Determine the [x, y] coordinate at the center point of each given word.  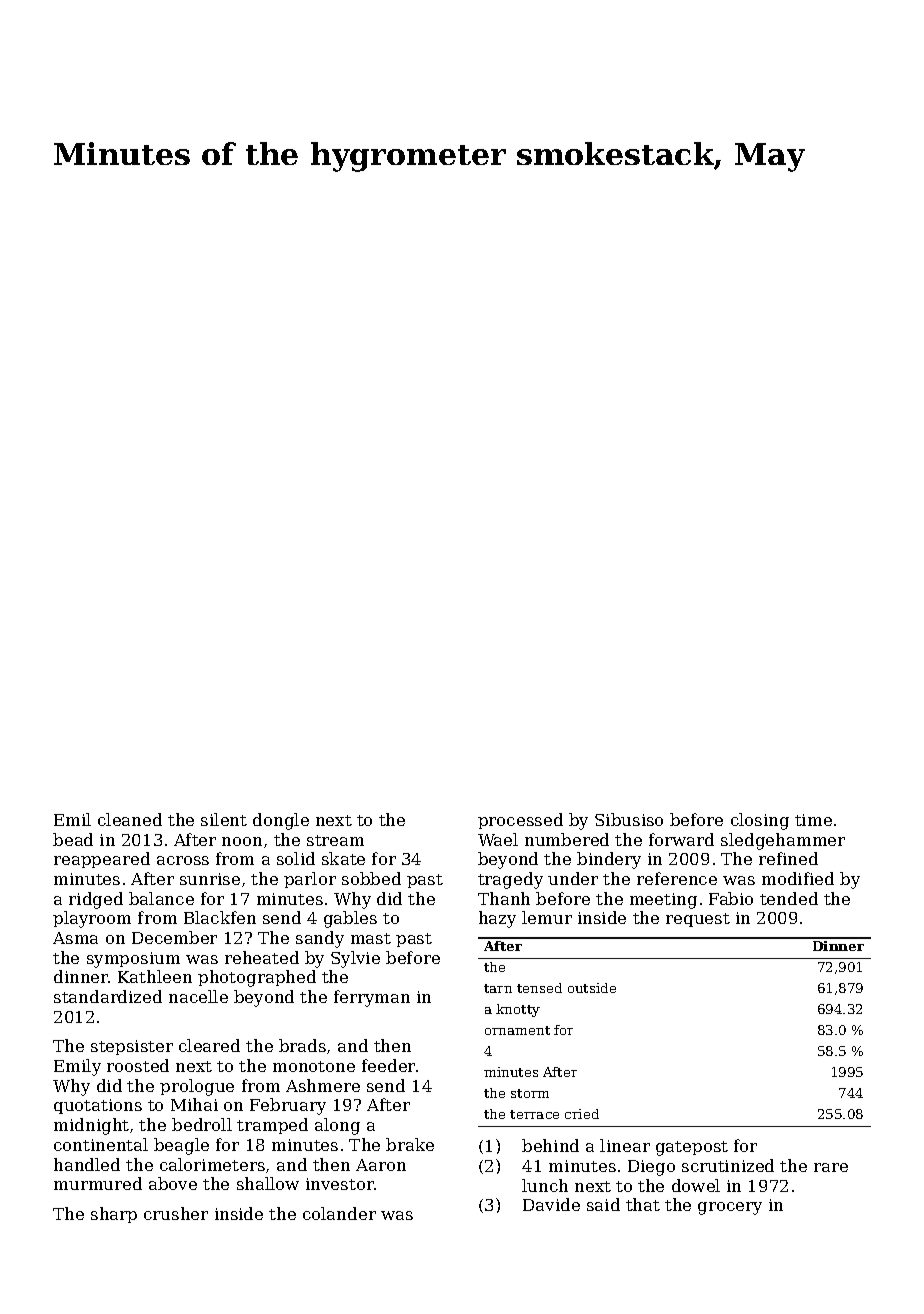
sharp [114, 1215]
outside [592, 988]
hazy [497, 919]
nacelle [198, 996]
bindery [609, 860]
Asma [75, 938]
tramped [272, 1126]
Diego [651, 1168]
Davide [551, 1204]
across [183, 860]
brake [410, 1144]
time [813, 820]
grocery [730, 1208]
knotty [518, 1010]
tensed [539, 988]
